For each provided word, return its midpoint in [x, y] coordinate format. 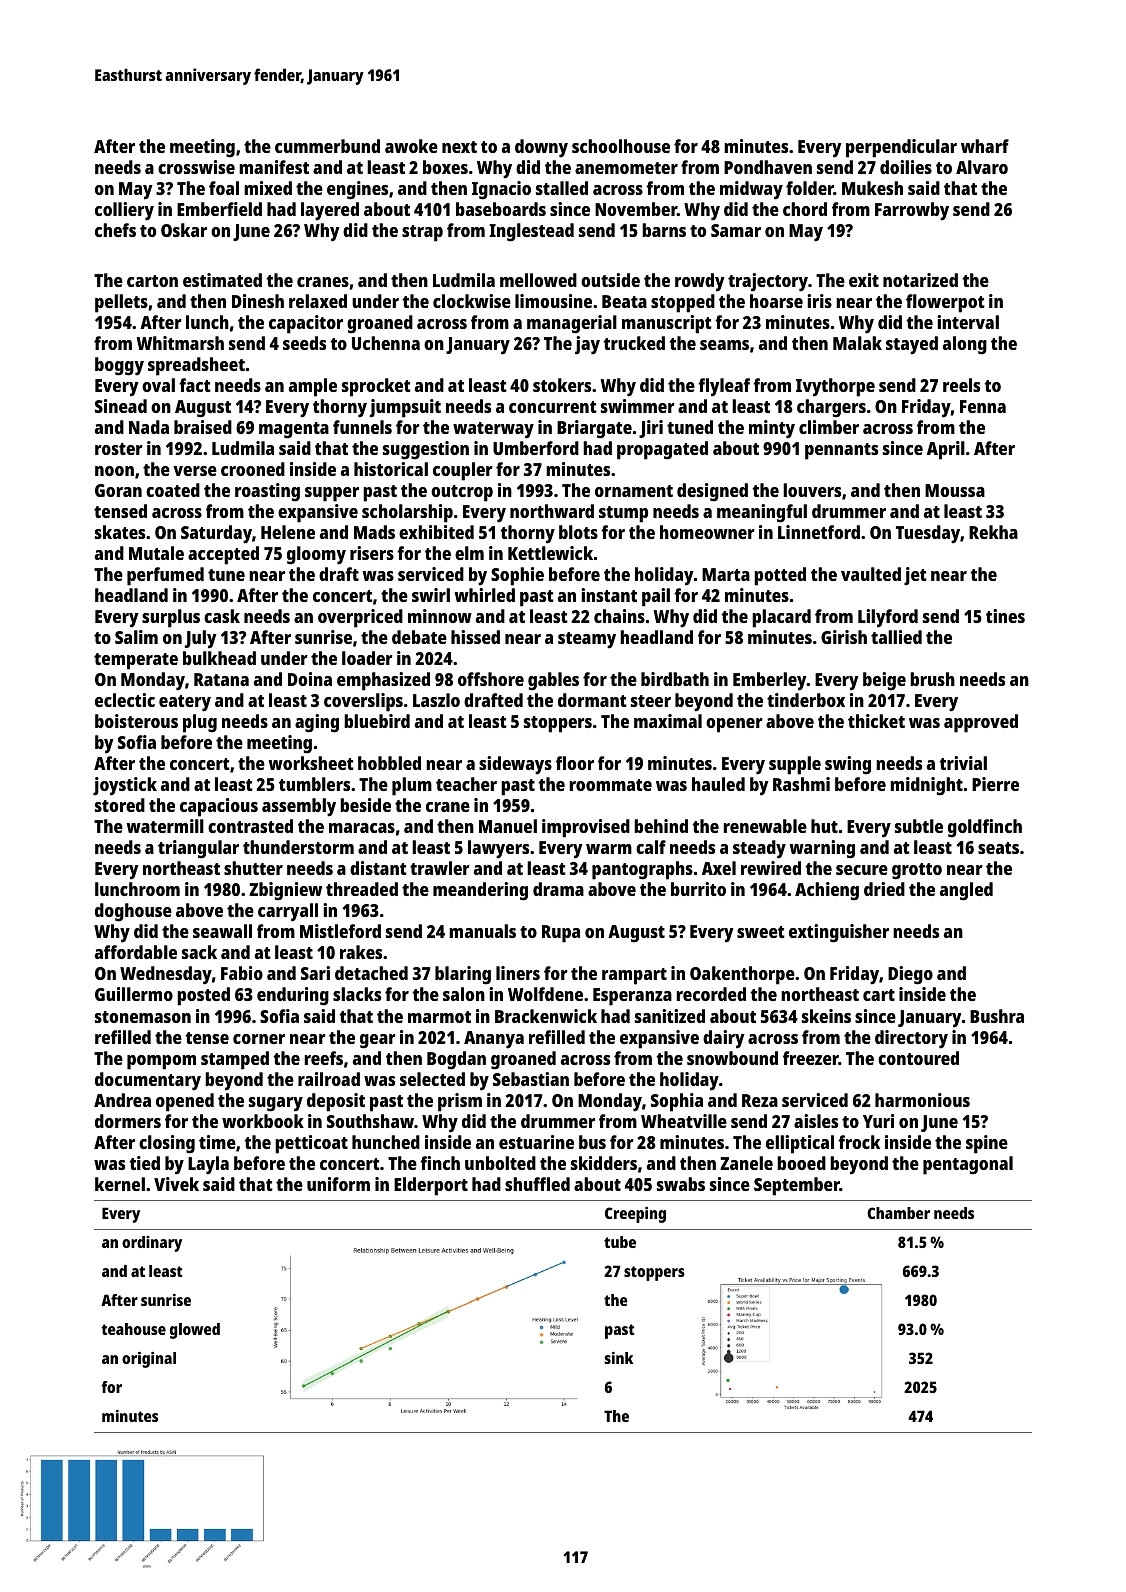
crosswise [196, 167]
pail [656, 597]
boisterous [136, 721]
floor [575, 763]
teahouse [133, 1329]
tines [1005, 616]
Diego [910, 975]
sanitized [670, 1016]
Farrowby [912, 211]
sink [618, 1358]
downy [541, 148]
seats [998, 848]
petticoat [311, 1144]
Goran [118, 490]
